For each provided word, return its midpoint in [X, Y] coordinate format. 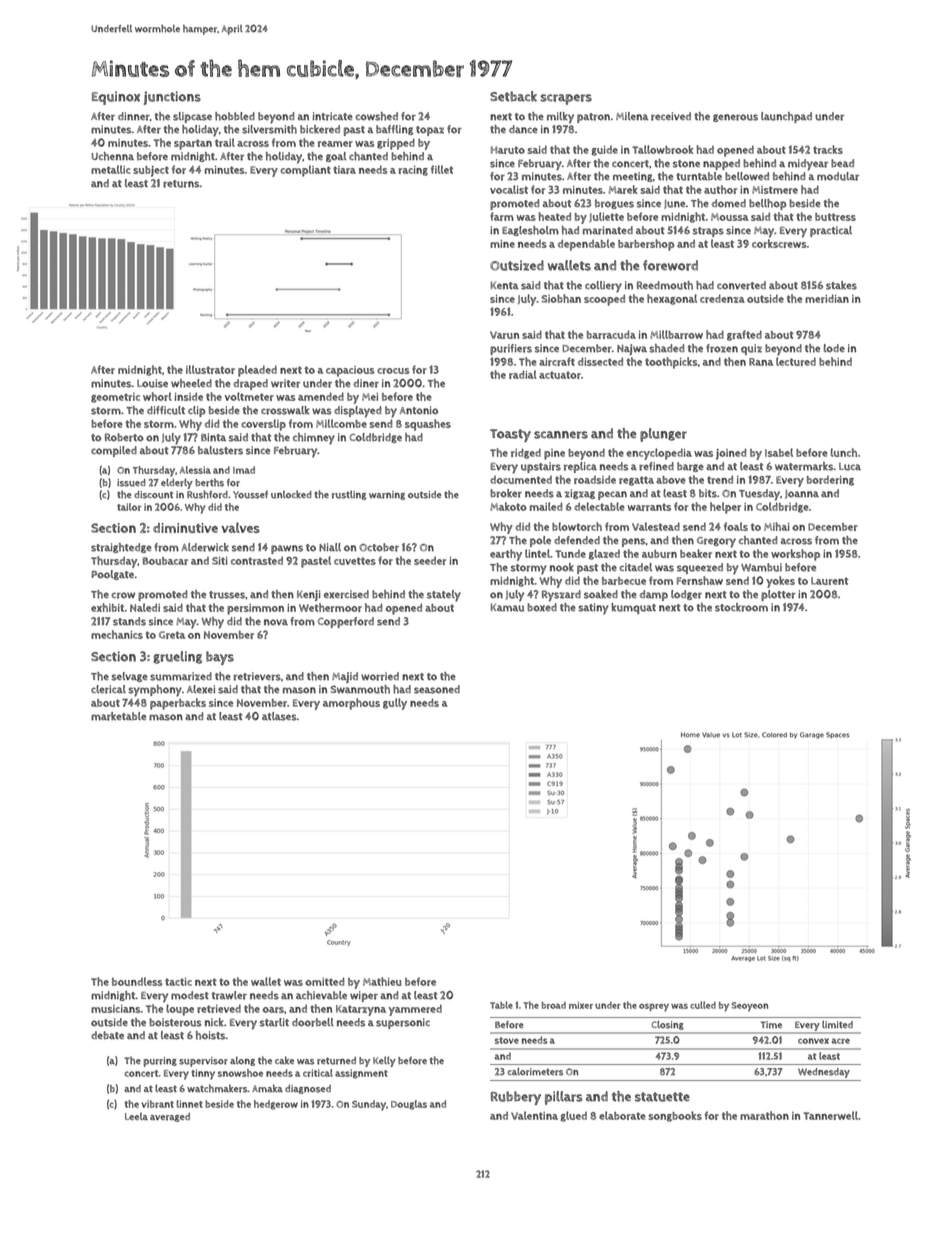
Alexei [201, 689]
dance [523, 129]
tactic [178, 982]
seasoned [437, 689]
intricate [332, 116]
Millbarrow [676, 334]
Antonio [419, 410]
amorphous [351, 704]
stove [507, 1040]
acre [841, 1041]
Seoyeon [750, 1007]
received [671, 116]
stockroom [741, 607]
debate [107, 1035]
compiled [114, 451]
